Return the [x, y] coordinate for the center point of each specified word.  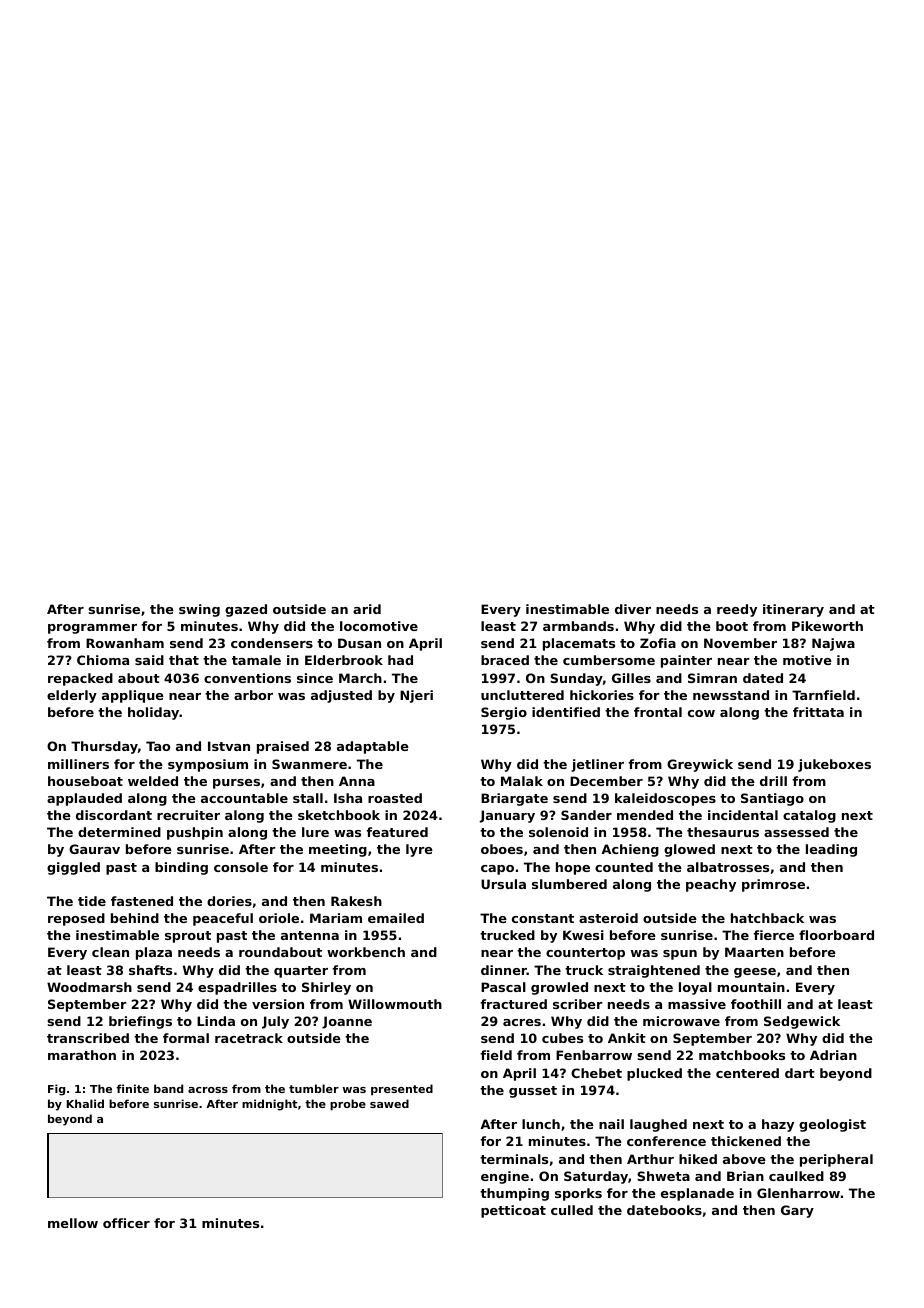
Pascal [503, 987]
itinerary [793, 610]
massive [697, 1004]
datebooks [664, 1210]
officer [126, 1223]
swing [199, 610]
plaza [154, 953]
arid [367, 609]
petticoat [513, 1211]
